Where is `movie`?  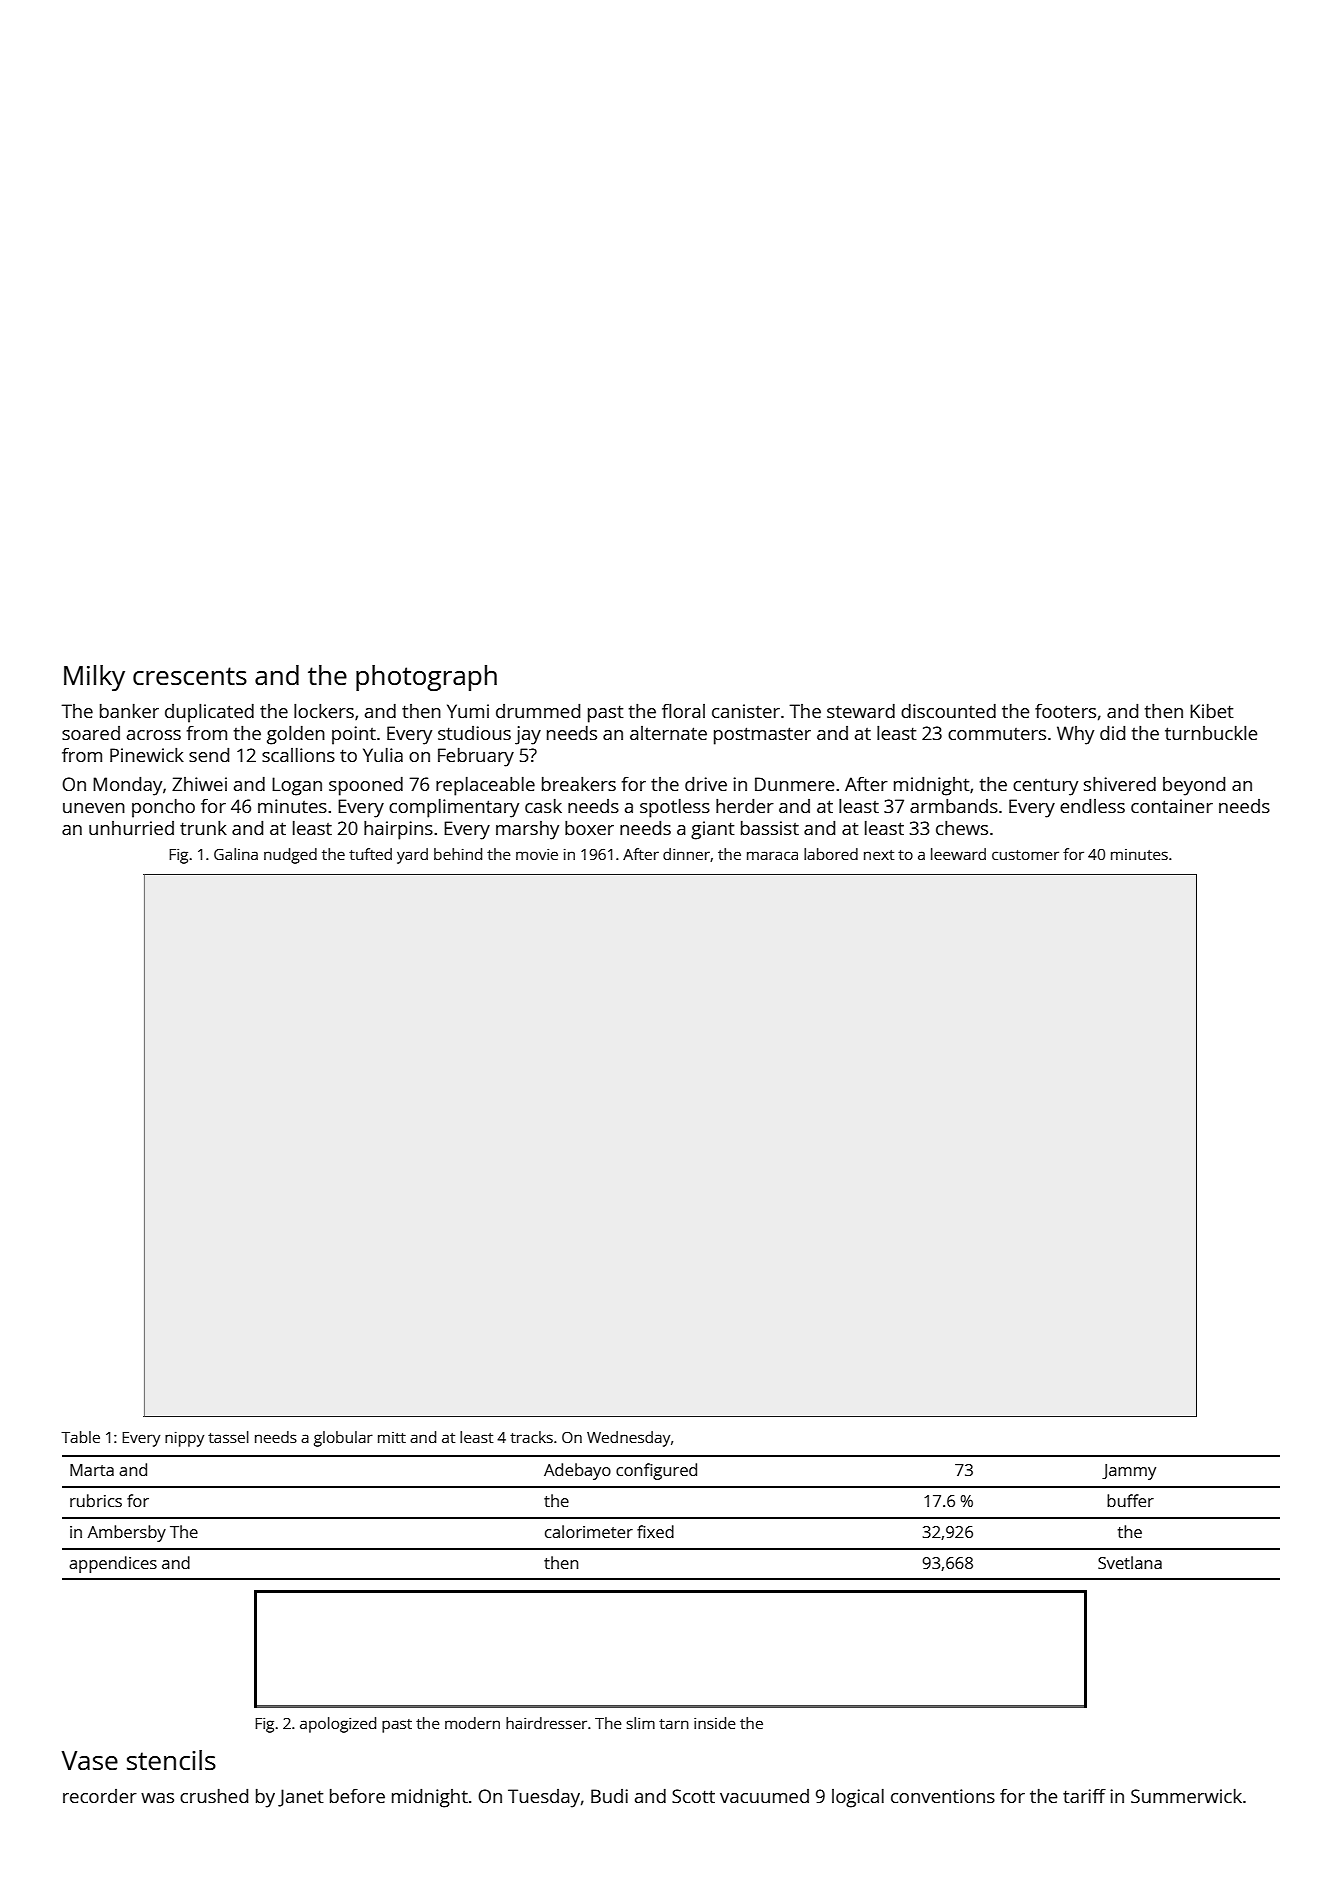 movie is located at coordinates (537, 854).
